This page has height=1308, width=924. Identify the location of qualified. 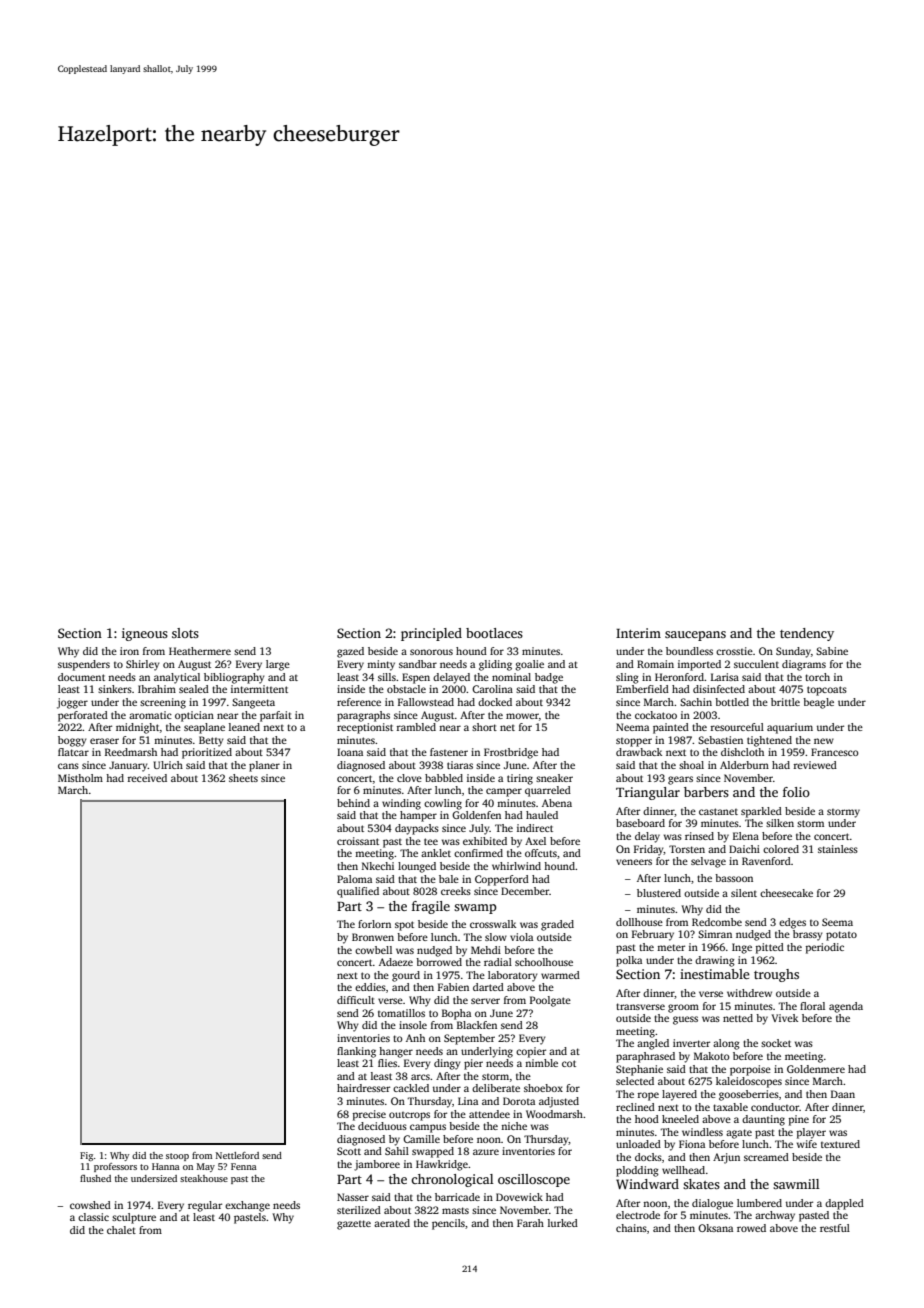
(358, 892).
